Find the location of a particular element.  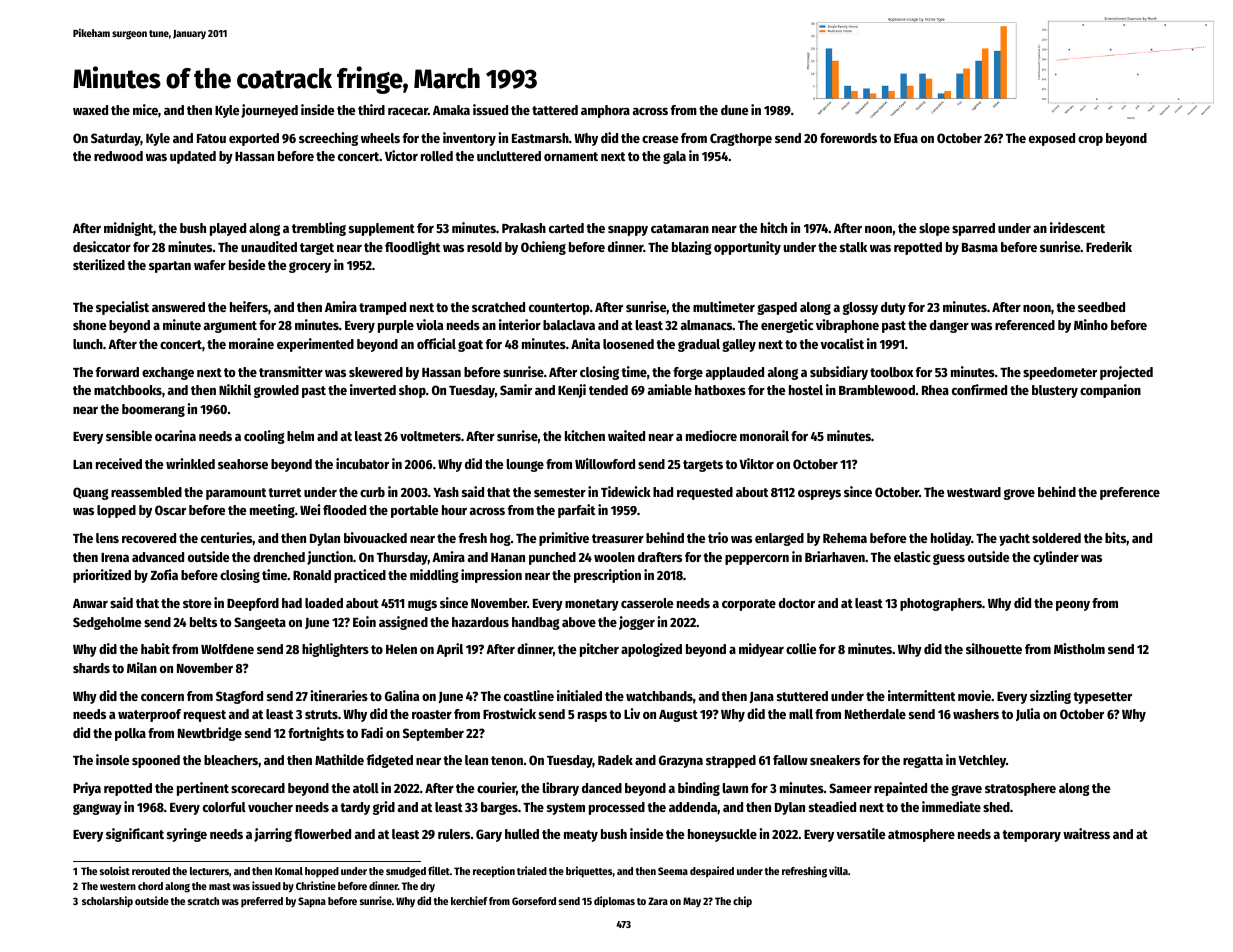

Ochieng is located at coordinates (543, 248).
